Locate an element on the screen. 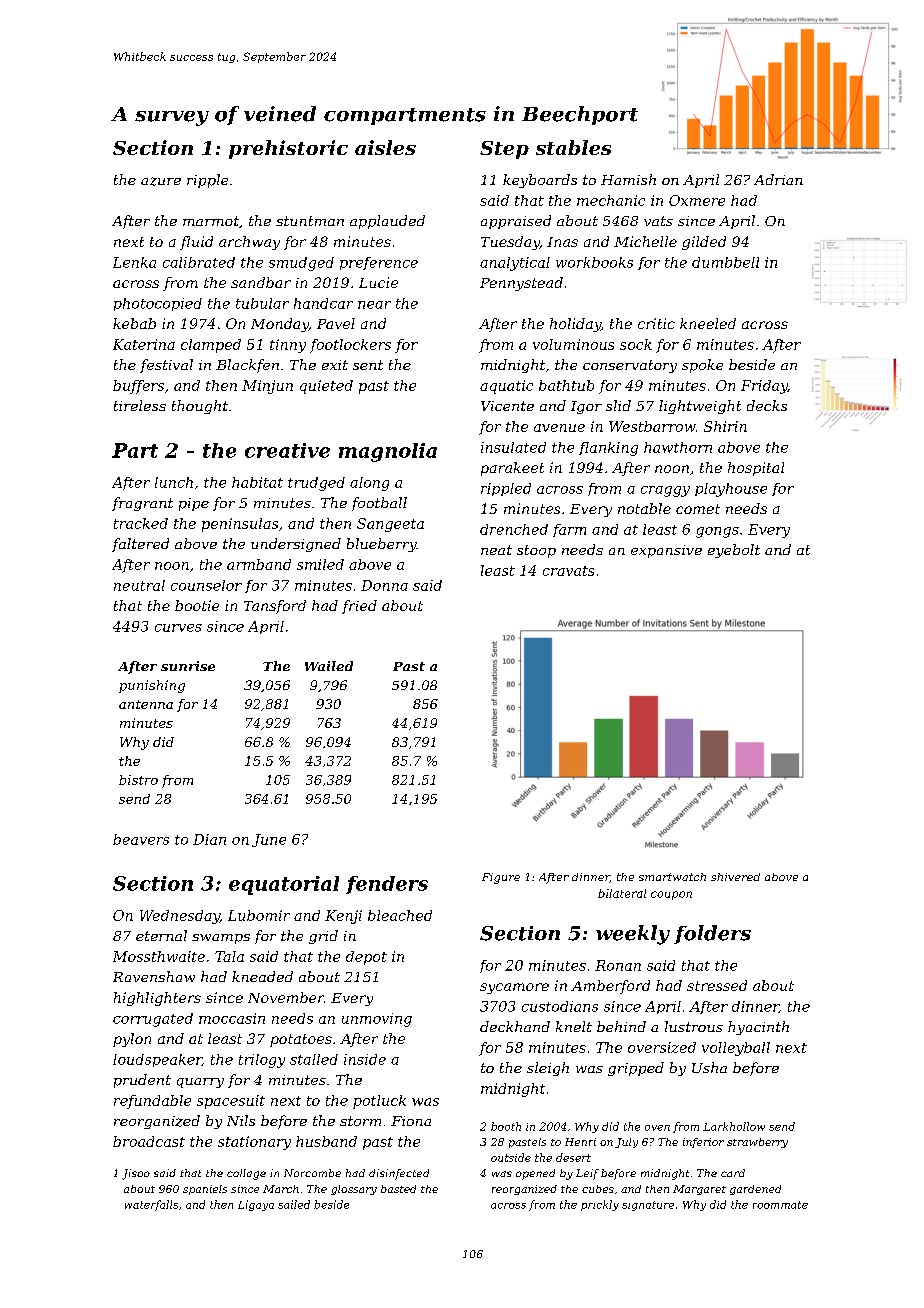 This screenshot has height=1308, width=924. aisles is located at coordinates (385, 147).
